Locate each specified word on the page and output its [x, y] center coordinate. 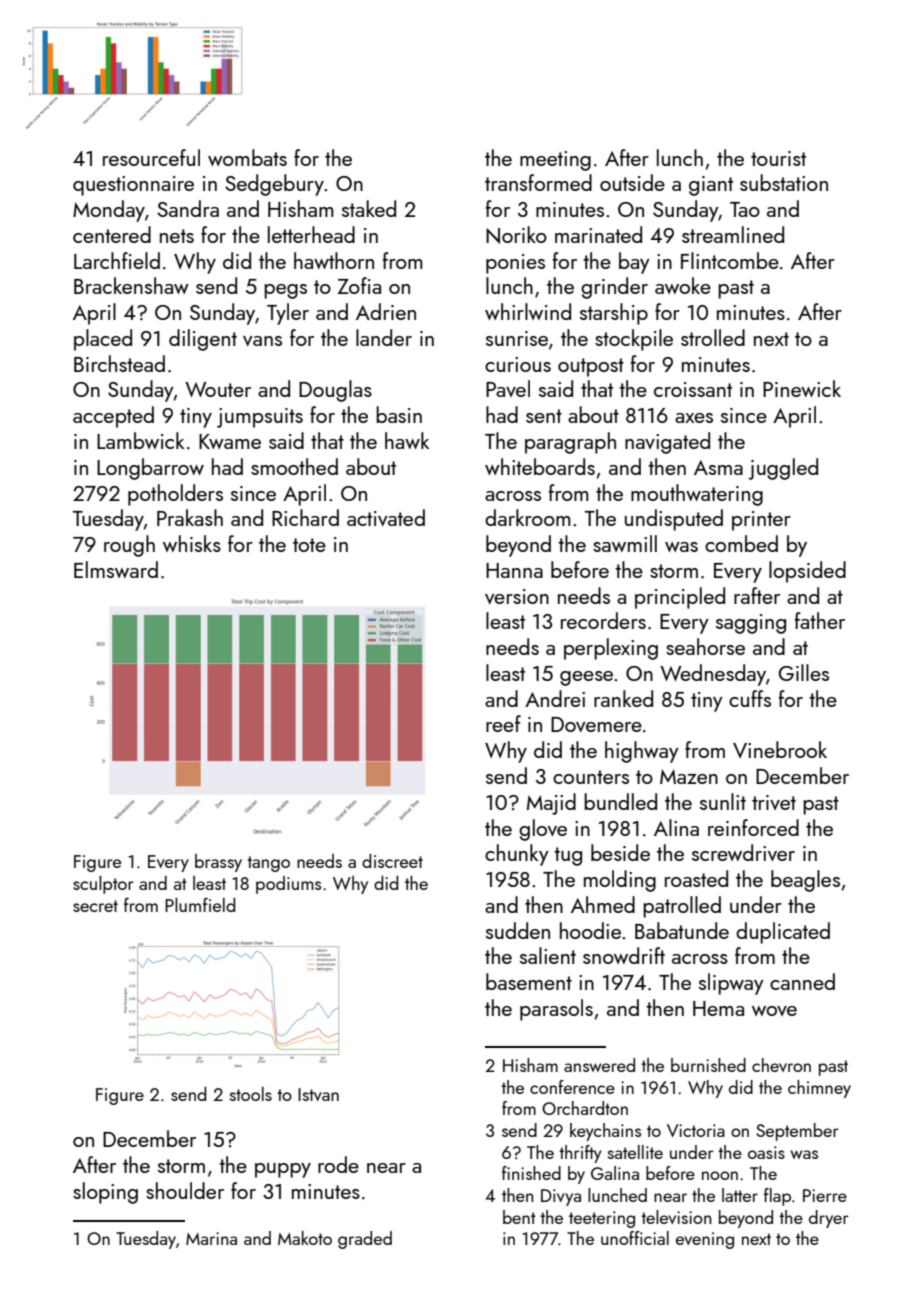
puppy [283, 1170]
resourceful [151, 157]
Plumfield [200, 905]
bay [634, 263]
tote [309, 545]
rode [338, 1164]
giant [711, 186]
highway [642, 752]
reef [503, 723]
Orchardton [585, 1108]
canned [802, 981]
